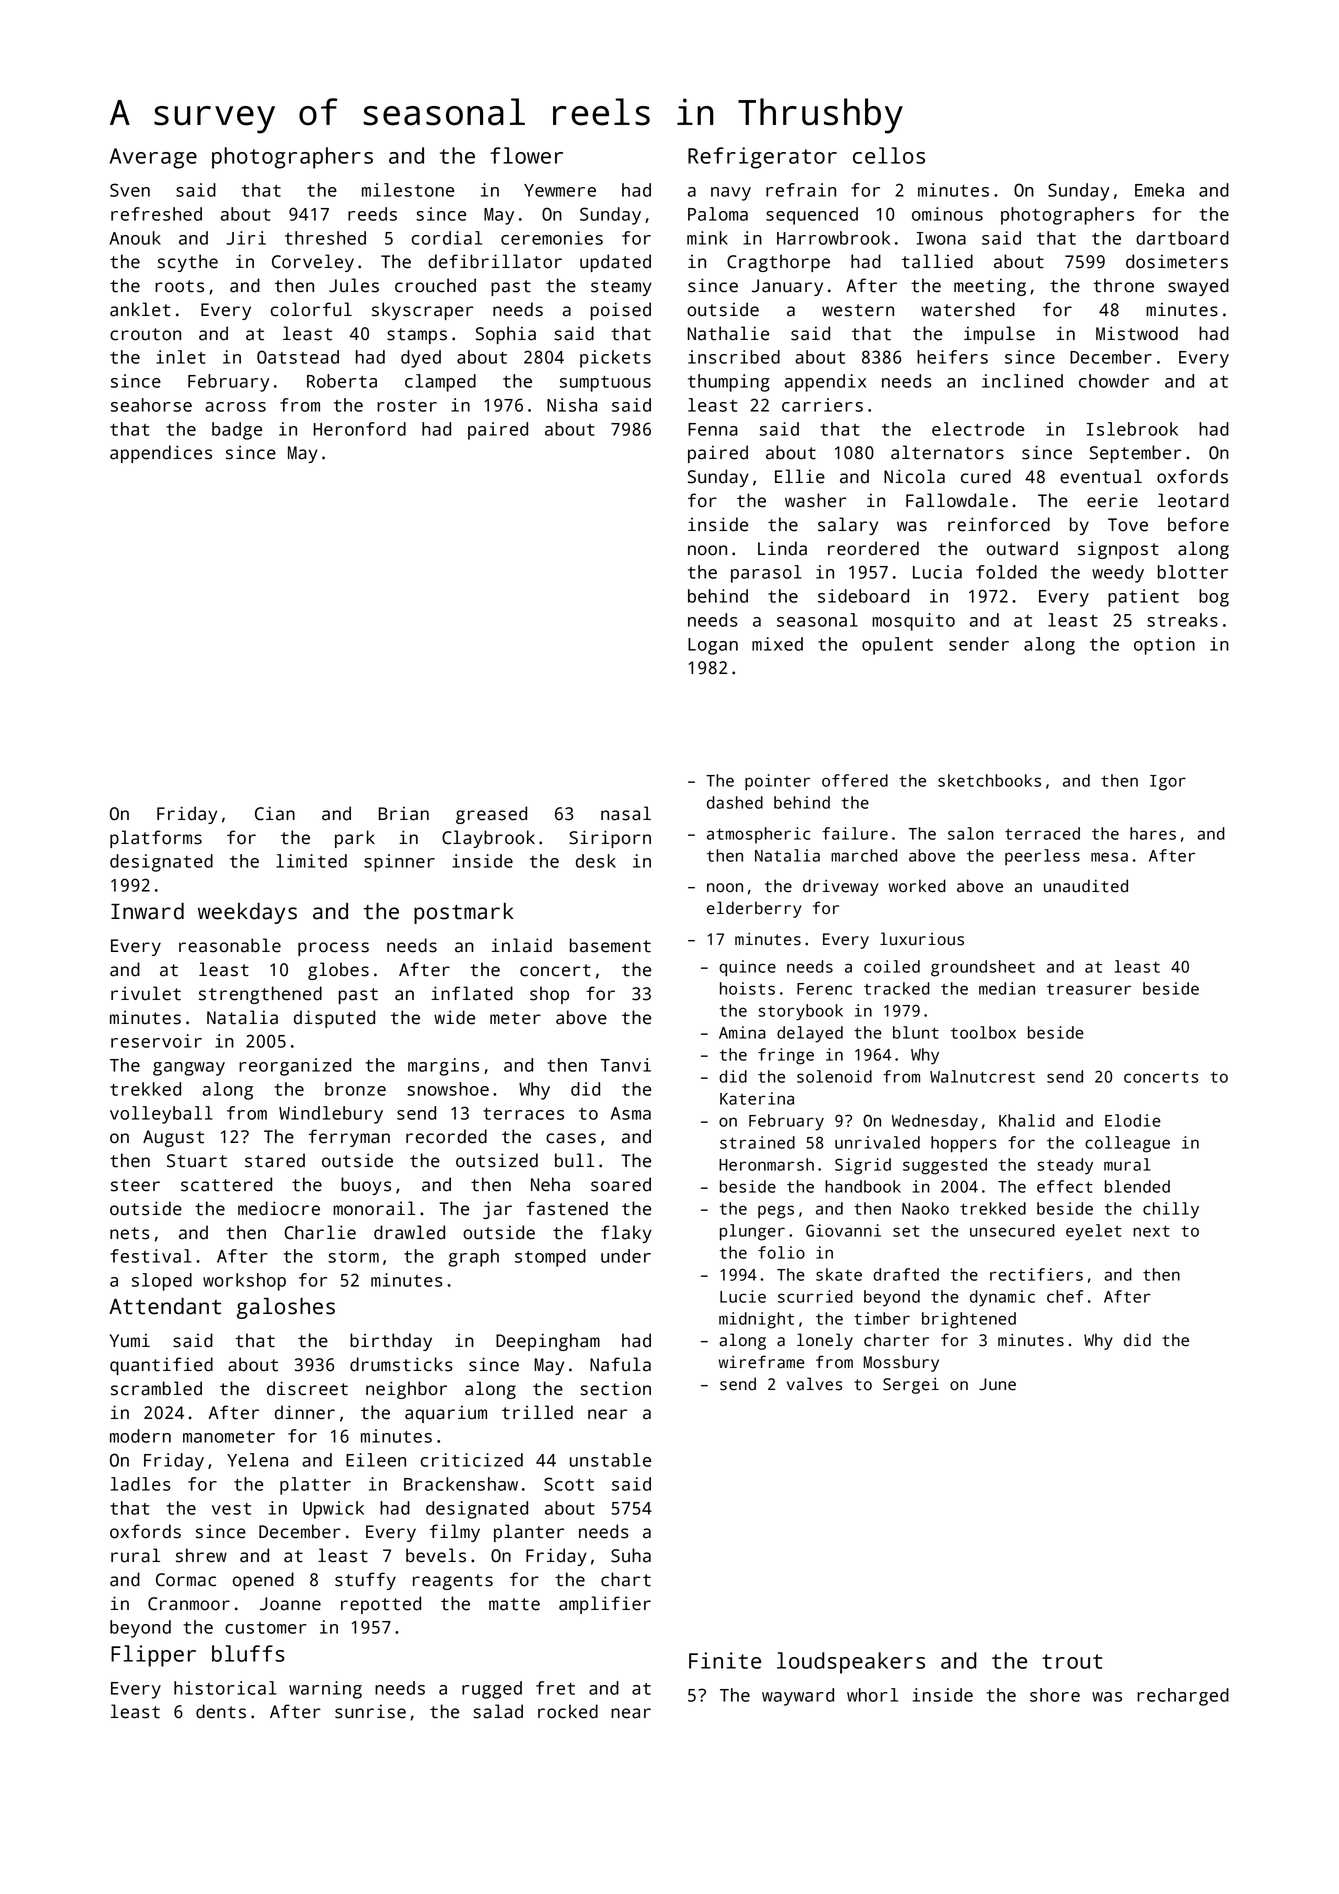  Describe the element at coordinates (572, 405) in the screenshot. I see `Nisha` at that location.
